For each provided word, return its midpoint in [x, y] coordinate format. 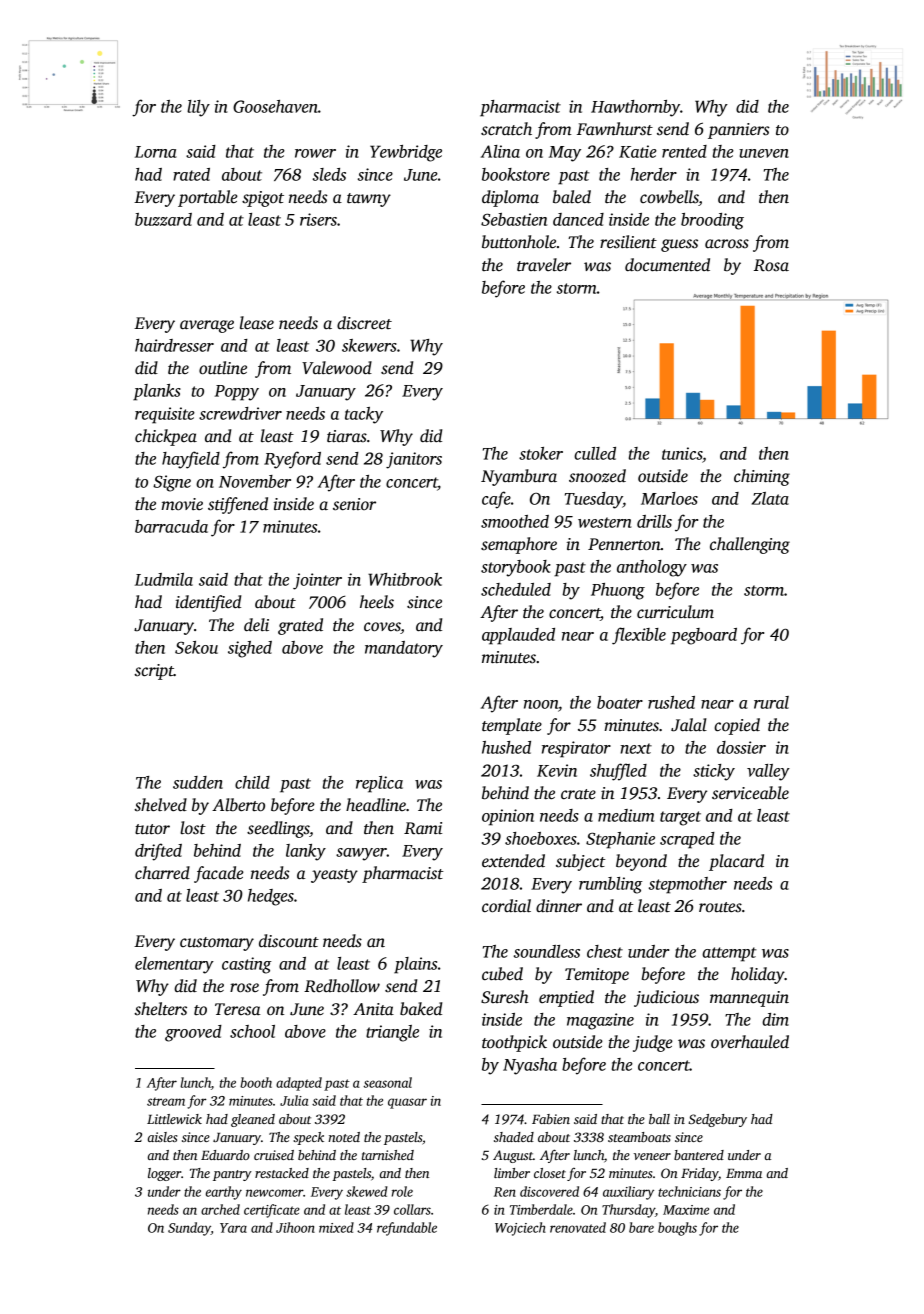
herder [654, 174]
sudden [198, 782]
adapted [299, 1084]
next [636, 748]
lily [198, 108]
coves [382, 628]
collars [412, 1209]
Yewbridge [406, 153]
